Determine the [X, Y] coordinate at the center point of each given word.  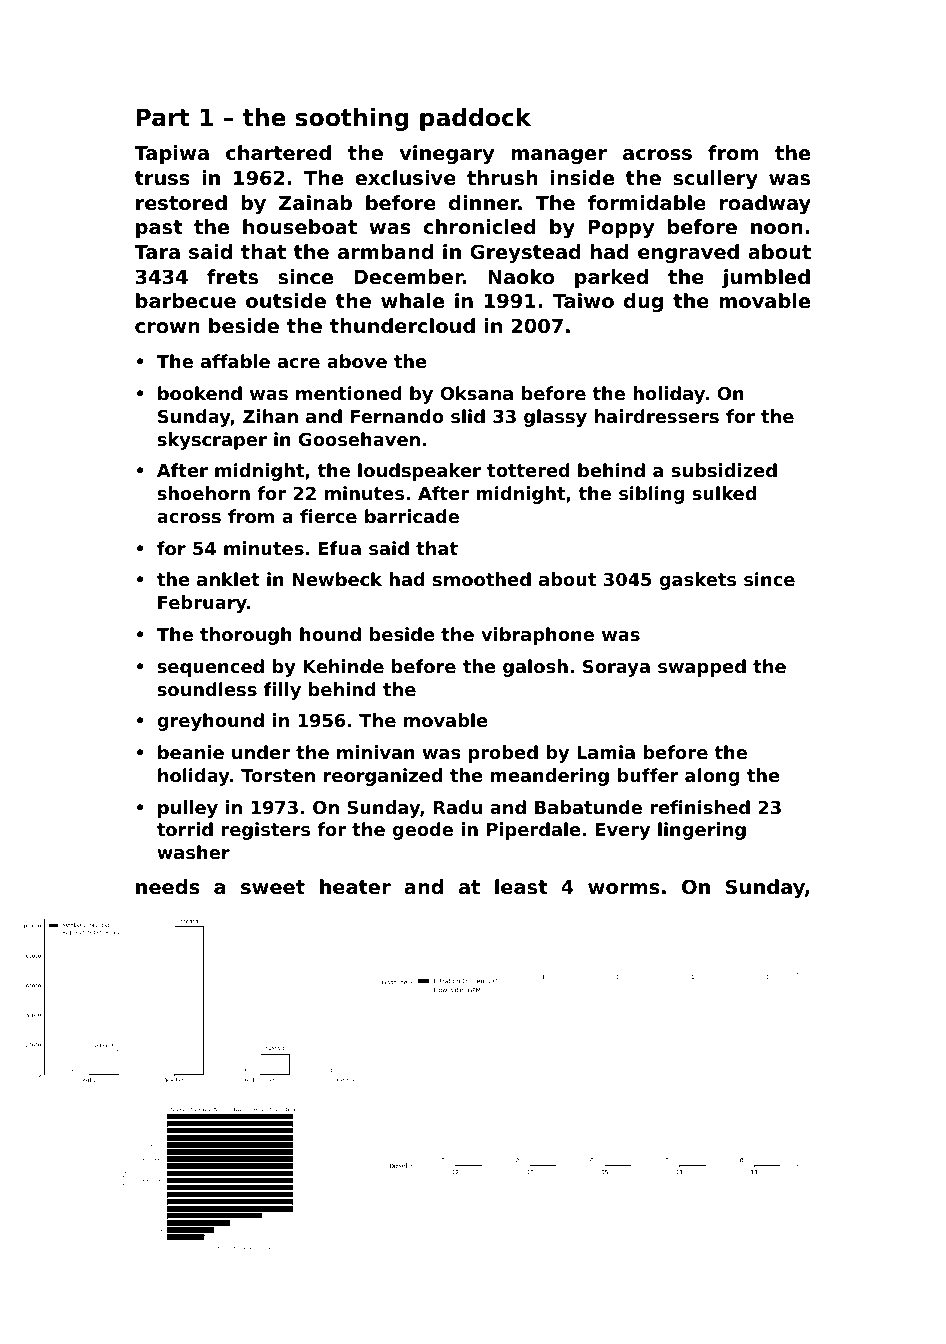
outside [286, 301]
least [521, 887]
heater [355, 886]
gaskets [697, 581]
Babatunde [588, 807]
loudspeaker [419, 472]
